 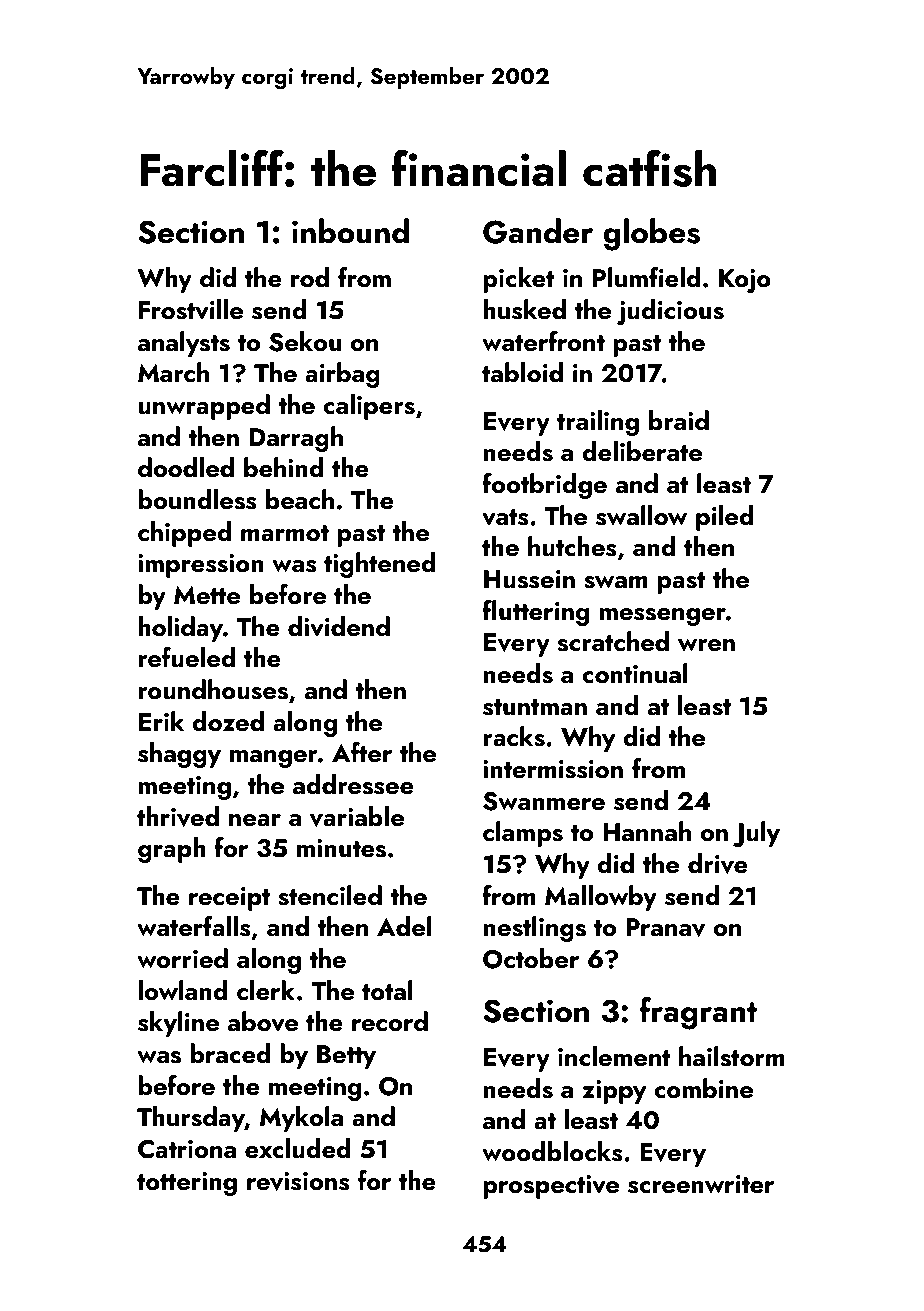 I want to click on fluttering, so click(x=535, y=613).
